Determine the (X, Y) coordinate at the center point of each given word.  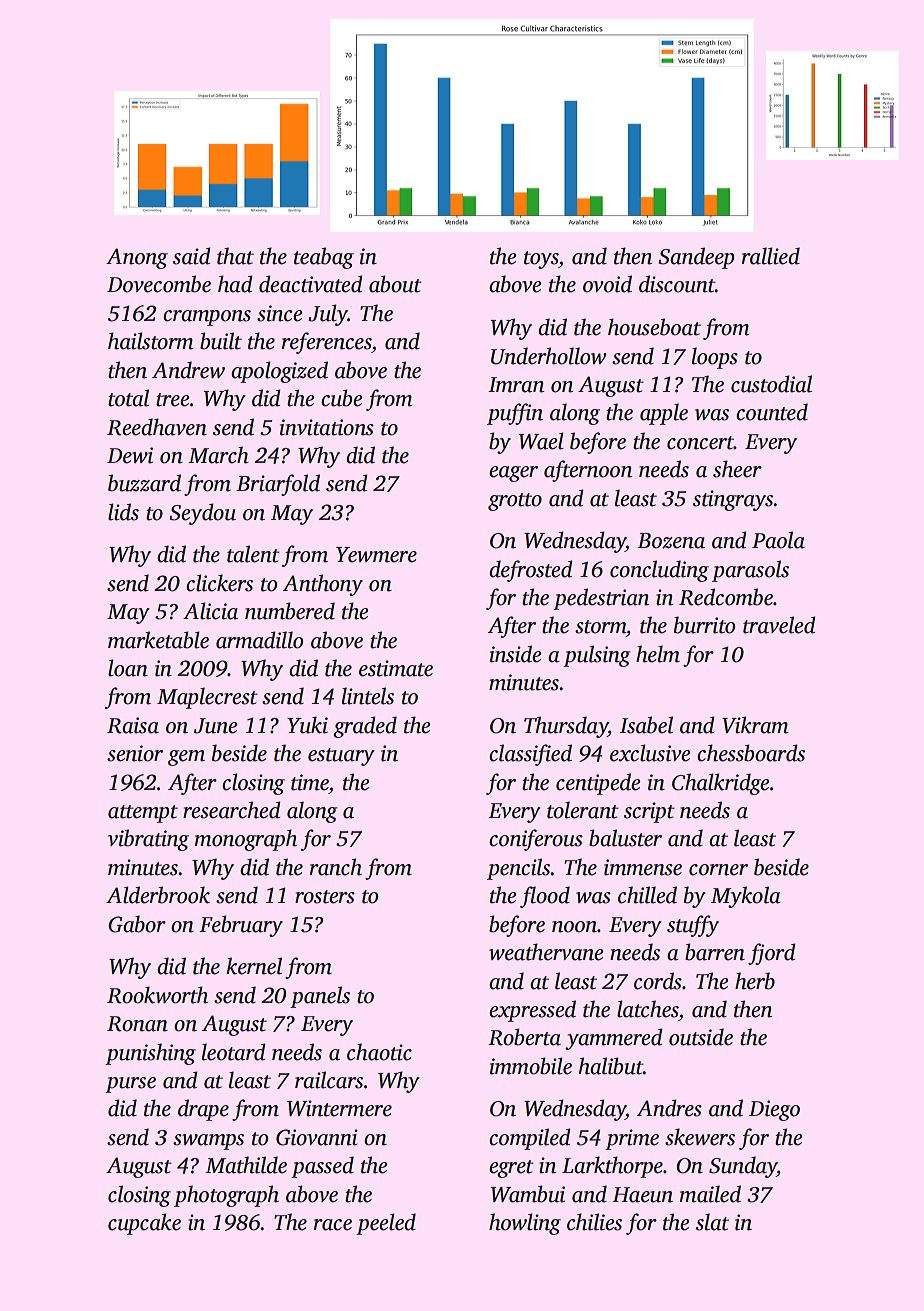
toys (541, 260)
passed (322, 1167)
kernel (254, 966)
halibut (610, 1066)
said (192, 256)
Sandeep (696, 258)
